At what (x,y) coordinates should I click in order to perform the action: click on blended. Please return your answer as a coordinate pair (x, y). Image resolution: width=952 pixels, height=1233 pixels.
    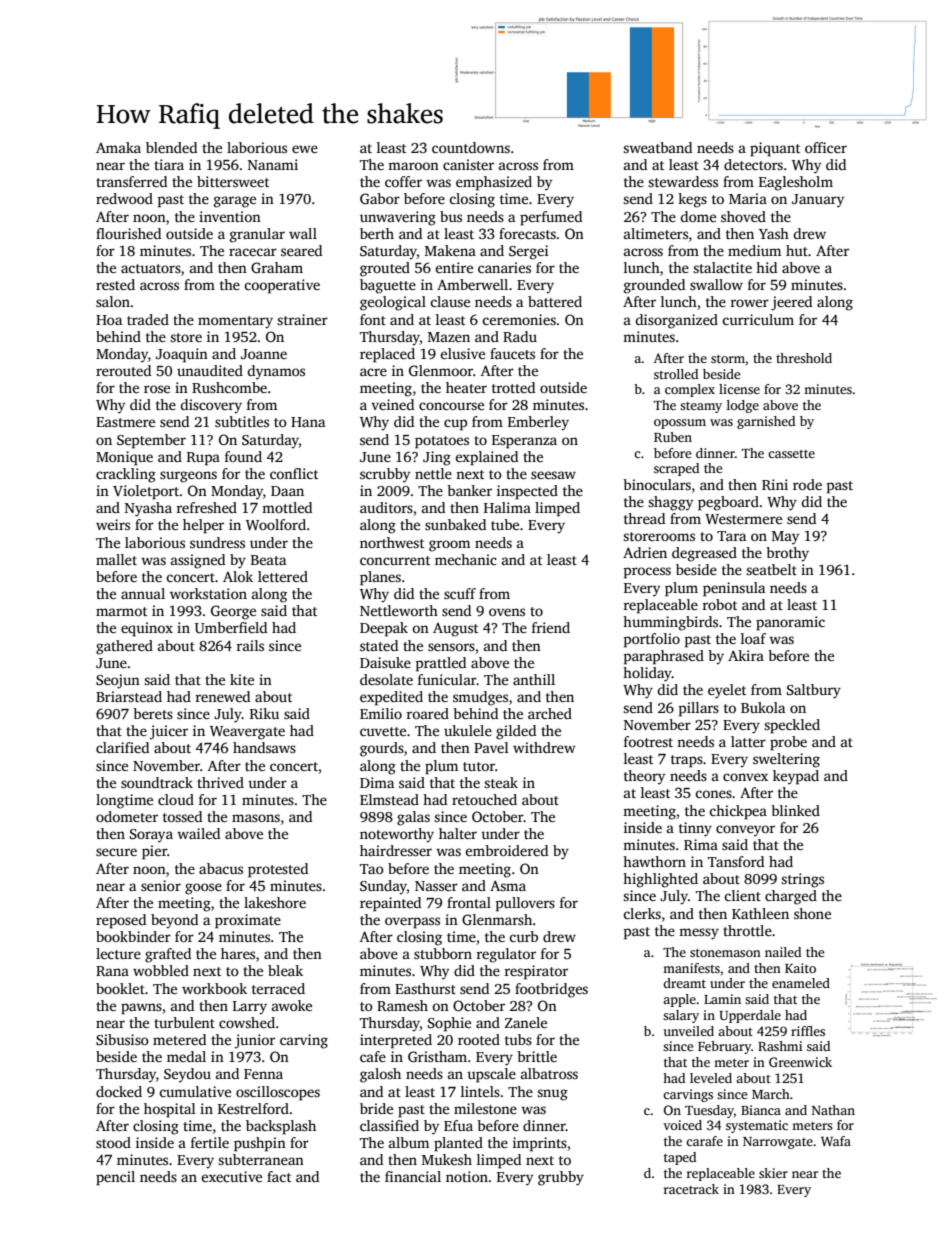
    Looking at the image, I should click on (171, 147).
